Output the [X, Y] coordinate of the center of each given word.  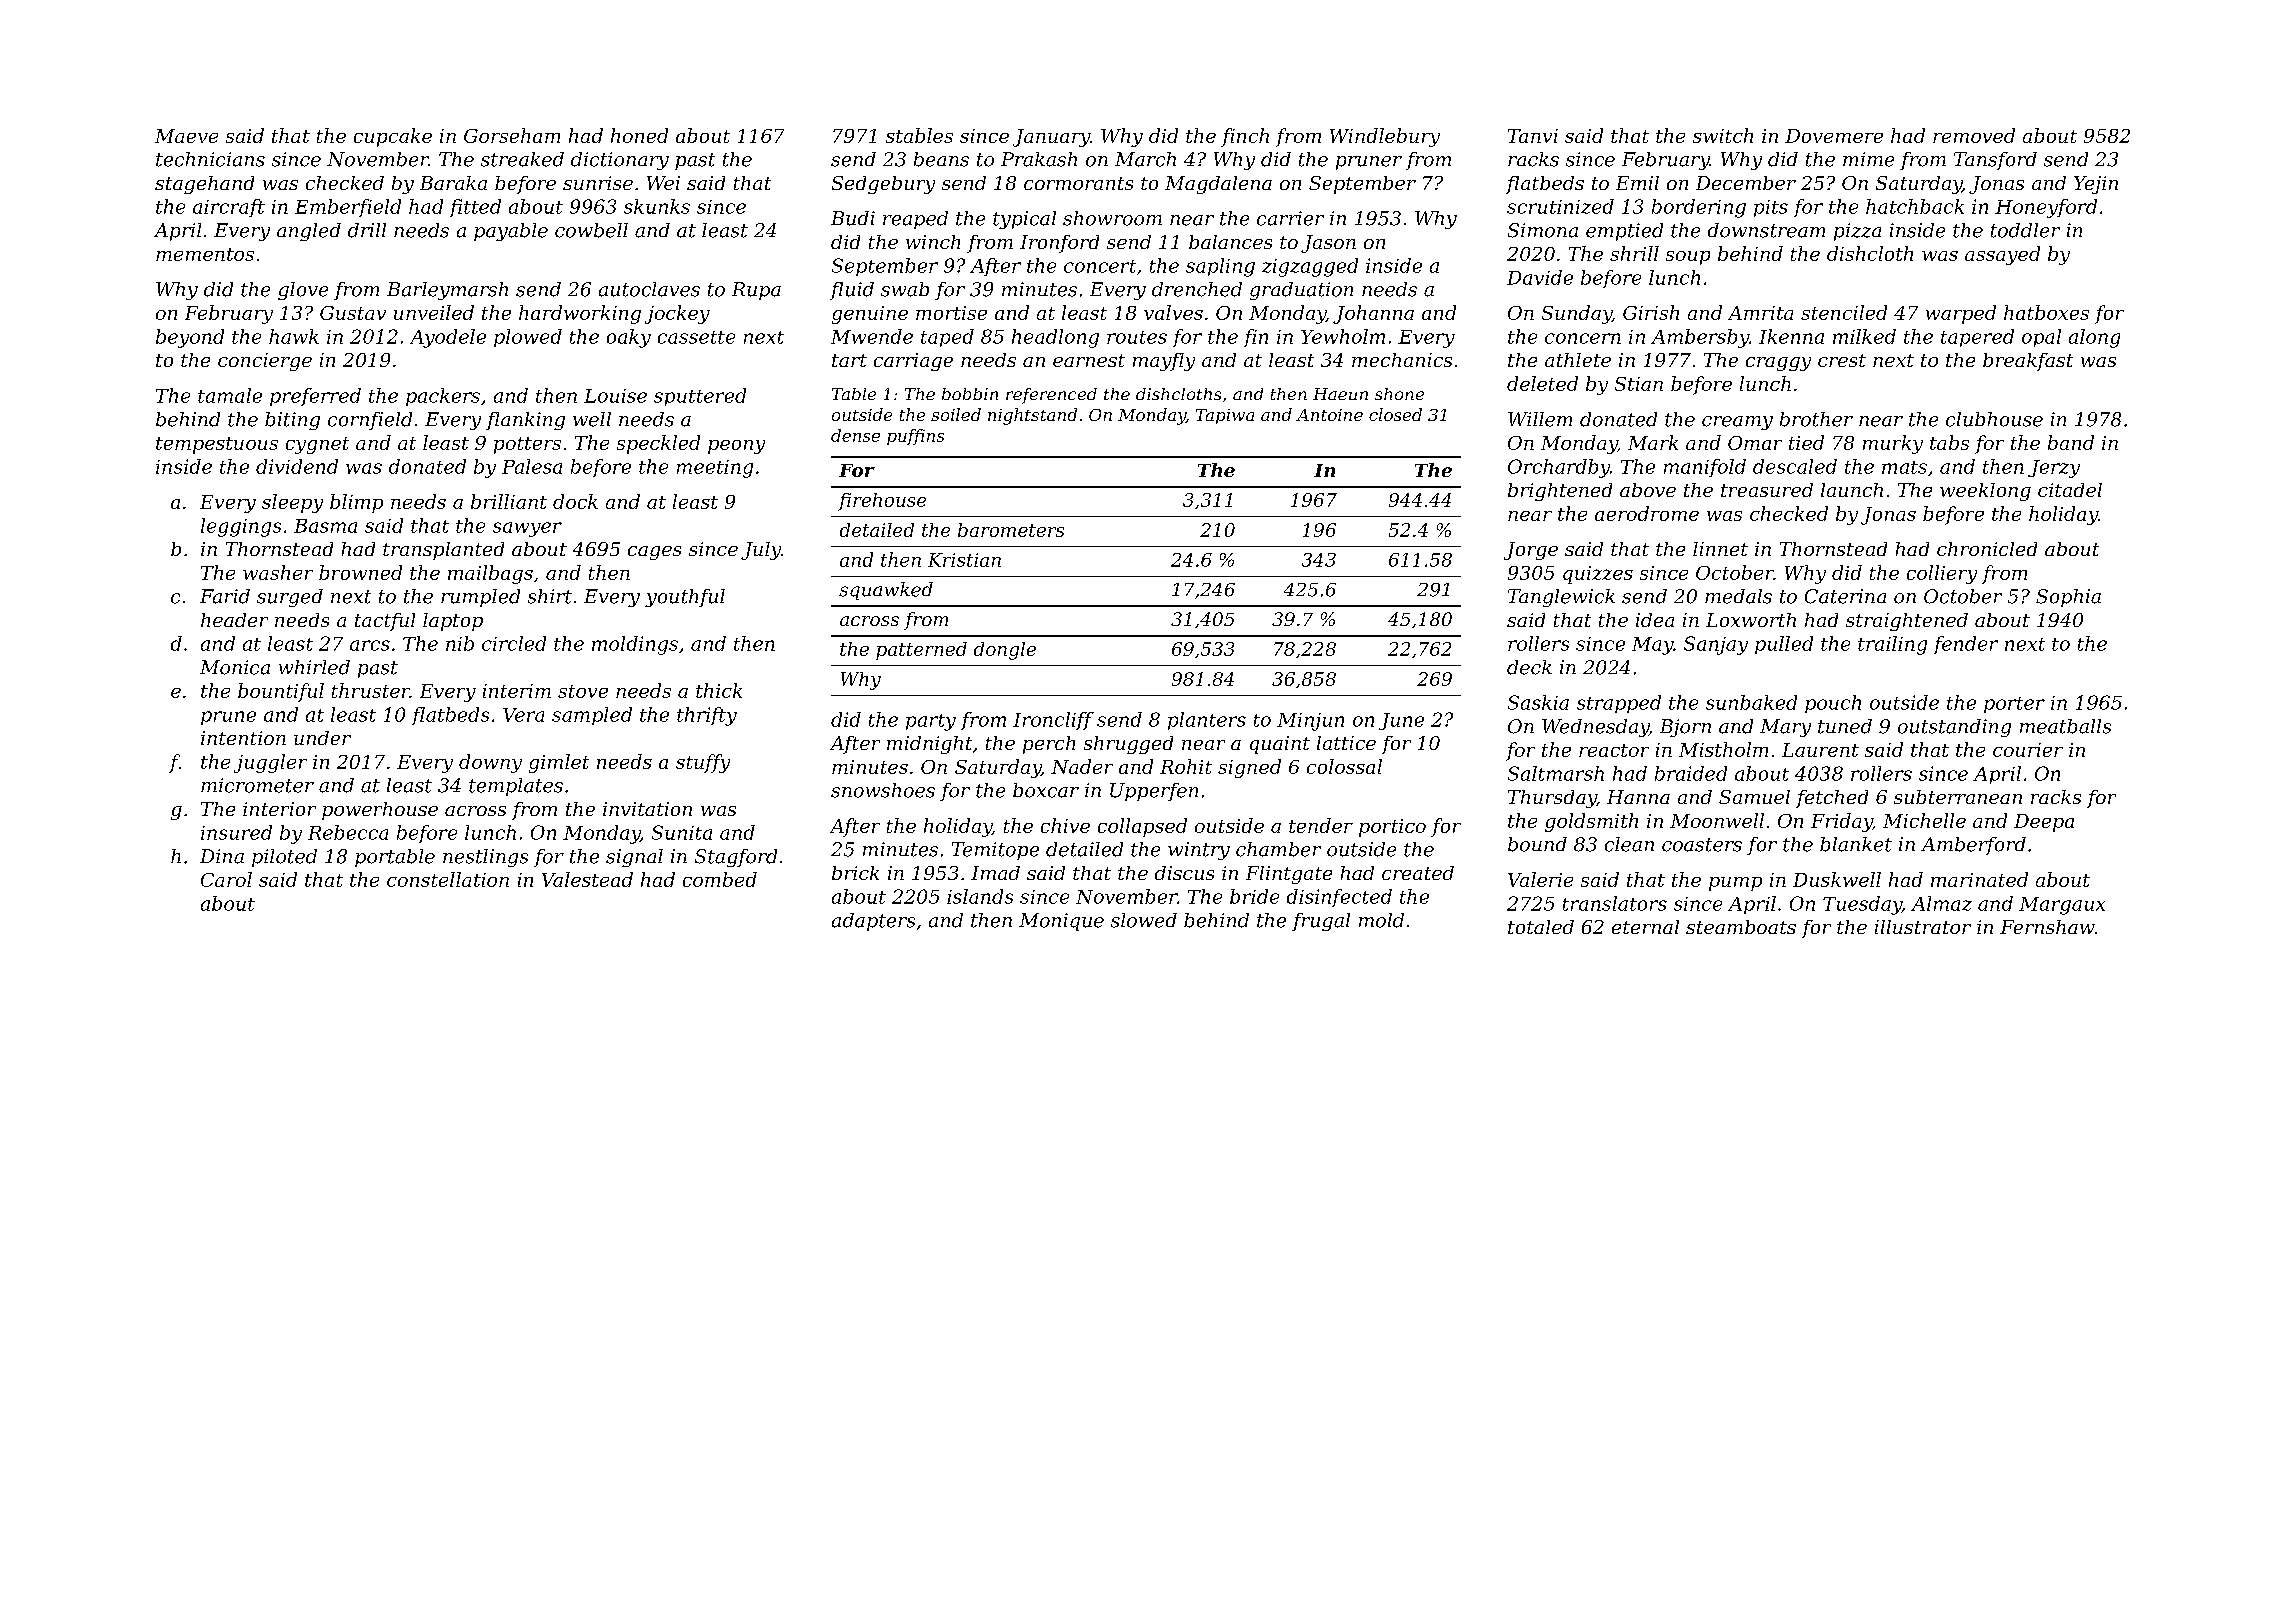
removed [1974, 135]
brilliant [509, 501]
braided [1691, 773]
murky [1893, 444]
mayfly [1164, 362]
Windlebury [1385, 137]
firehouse [882, 502]
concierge [265, 362]
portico [1392, 828]
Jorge [1531, 551]
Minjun [1310, 722]
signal [634, 858]
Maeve [186, 136]
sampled [592, 716]
